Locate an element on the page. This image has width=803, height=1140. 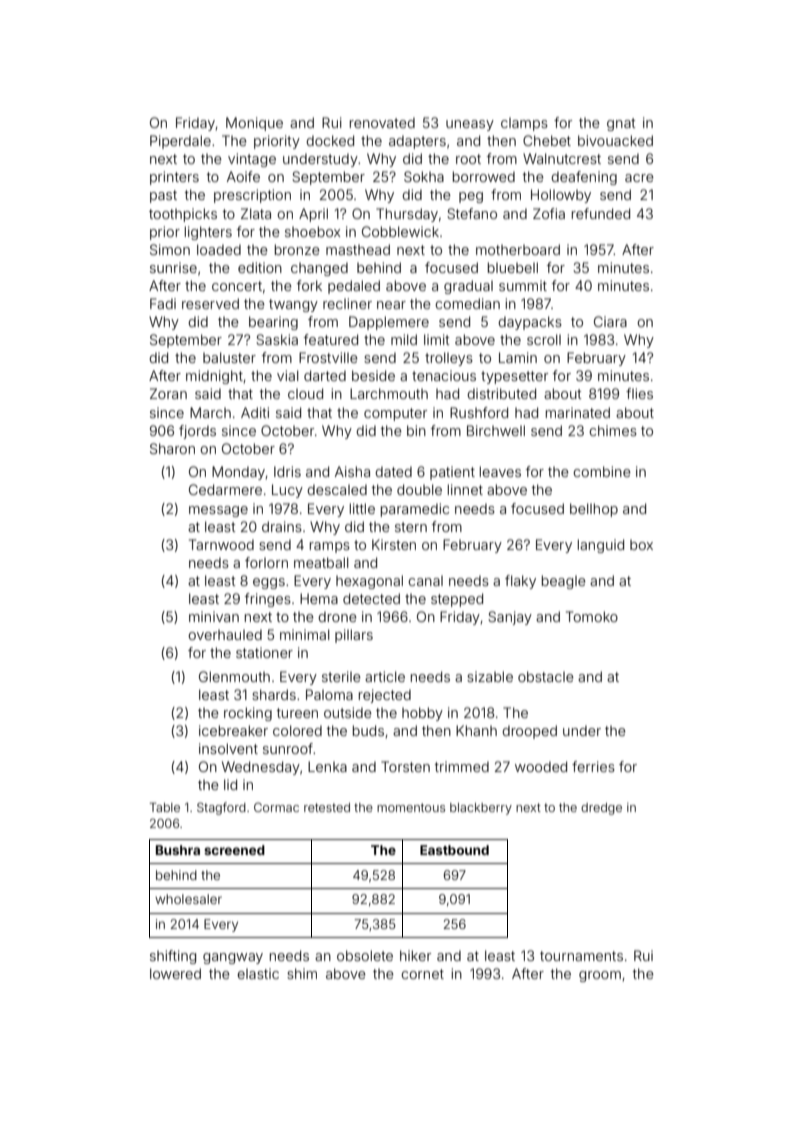
ferries is located at coordinates (593, 766).
